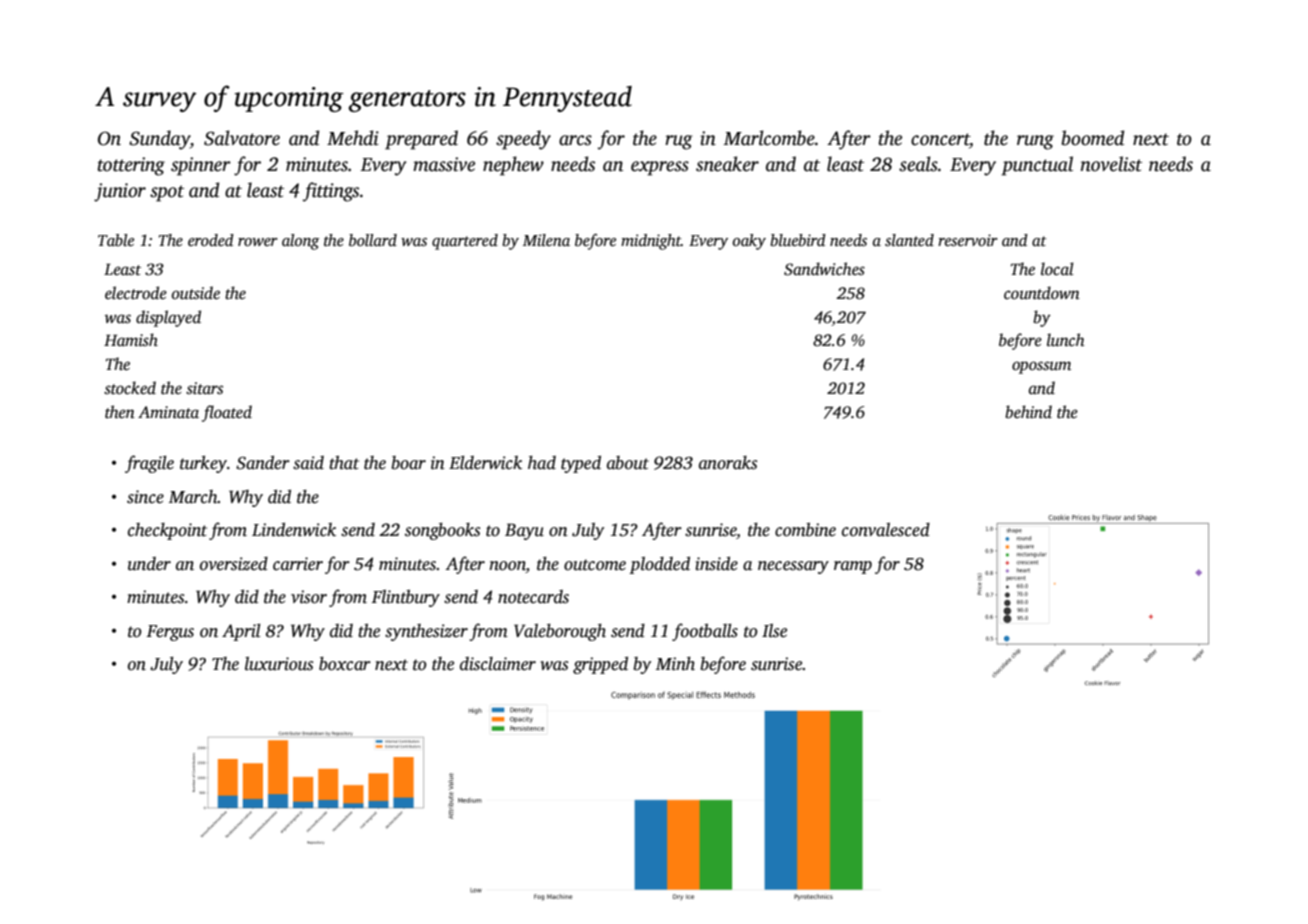  What do you see at coordinates (769, 138) in the image?
I see `Marlcombe` at bounding box center [769, 138].
